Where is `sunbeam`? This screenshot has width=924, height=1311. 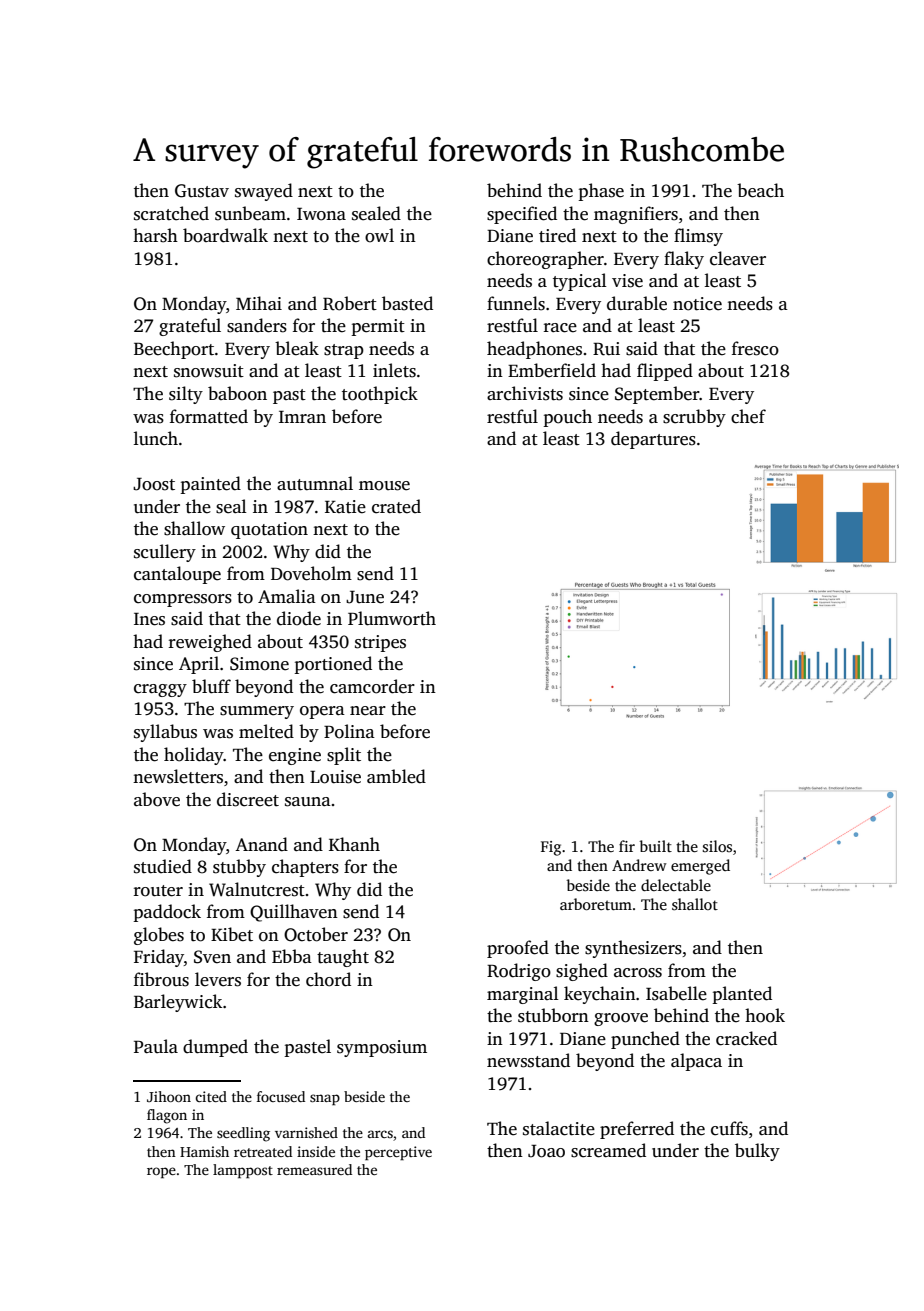 sunbeam is located at coordinates (250, 213).
